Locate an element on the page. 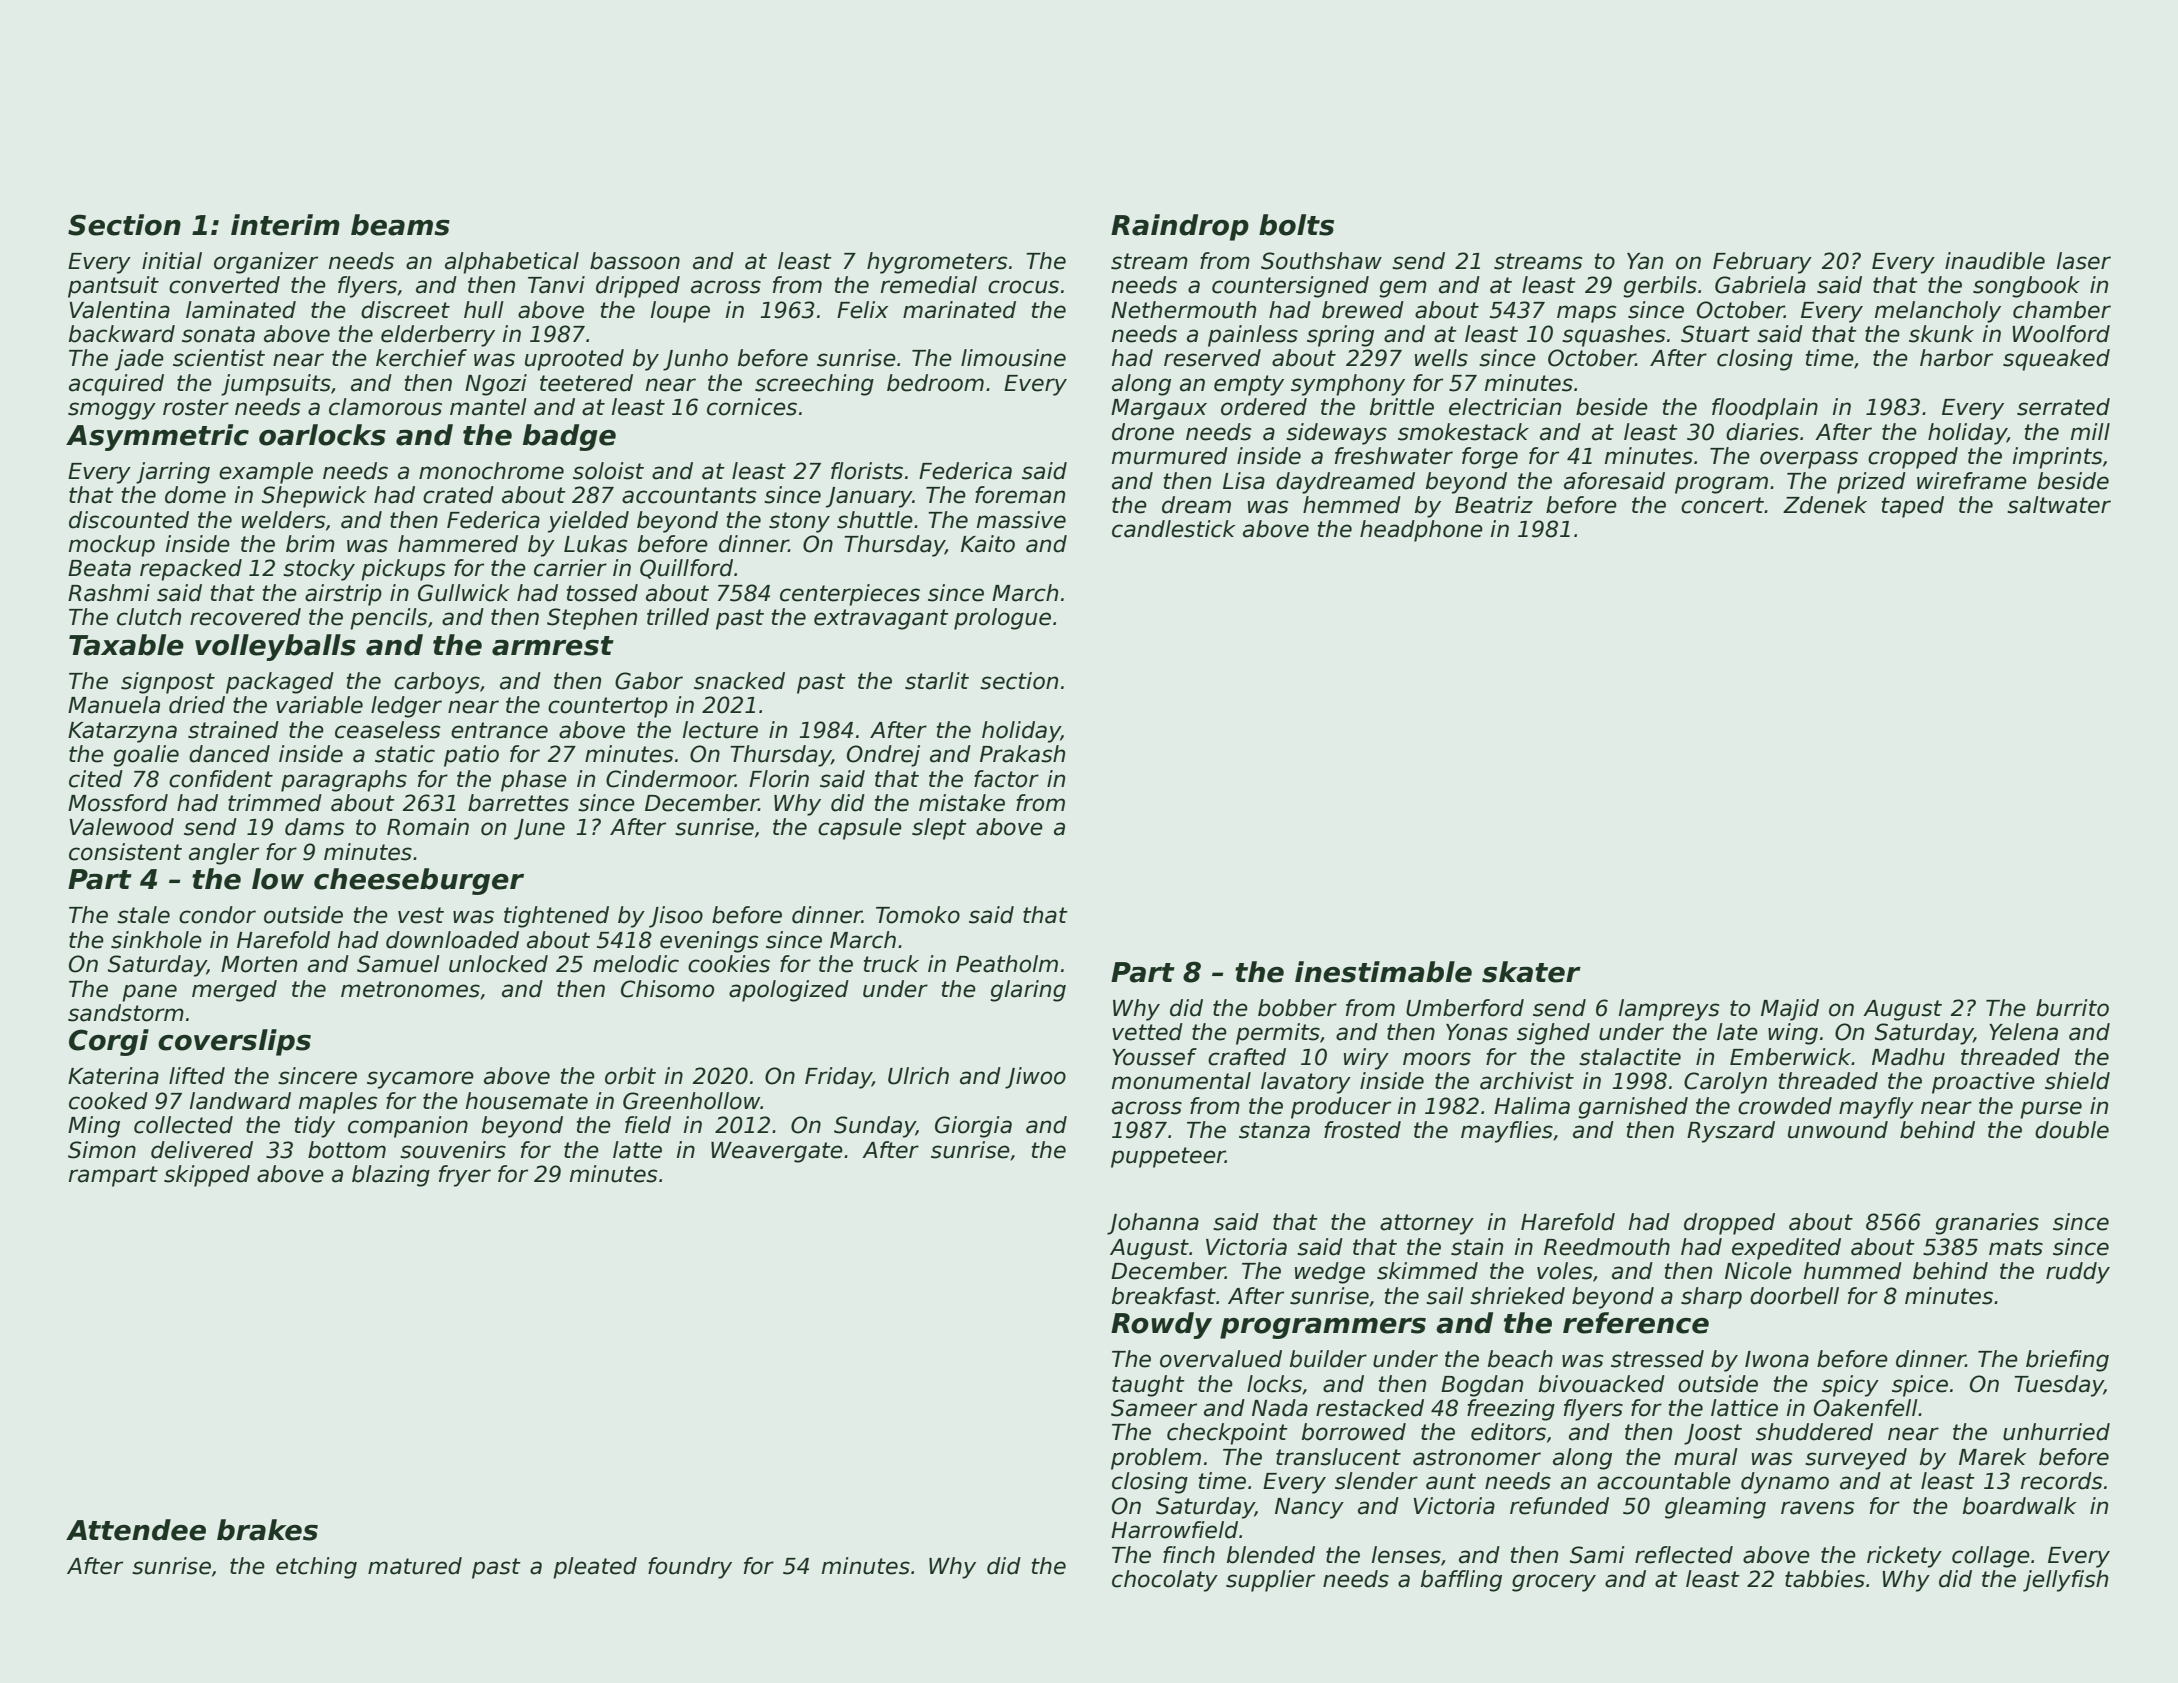 This image has width=2178, height=1683. etching is located at coordinates (316, 1568).
